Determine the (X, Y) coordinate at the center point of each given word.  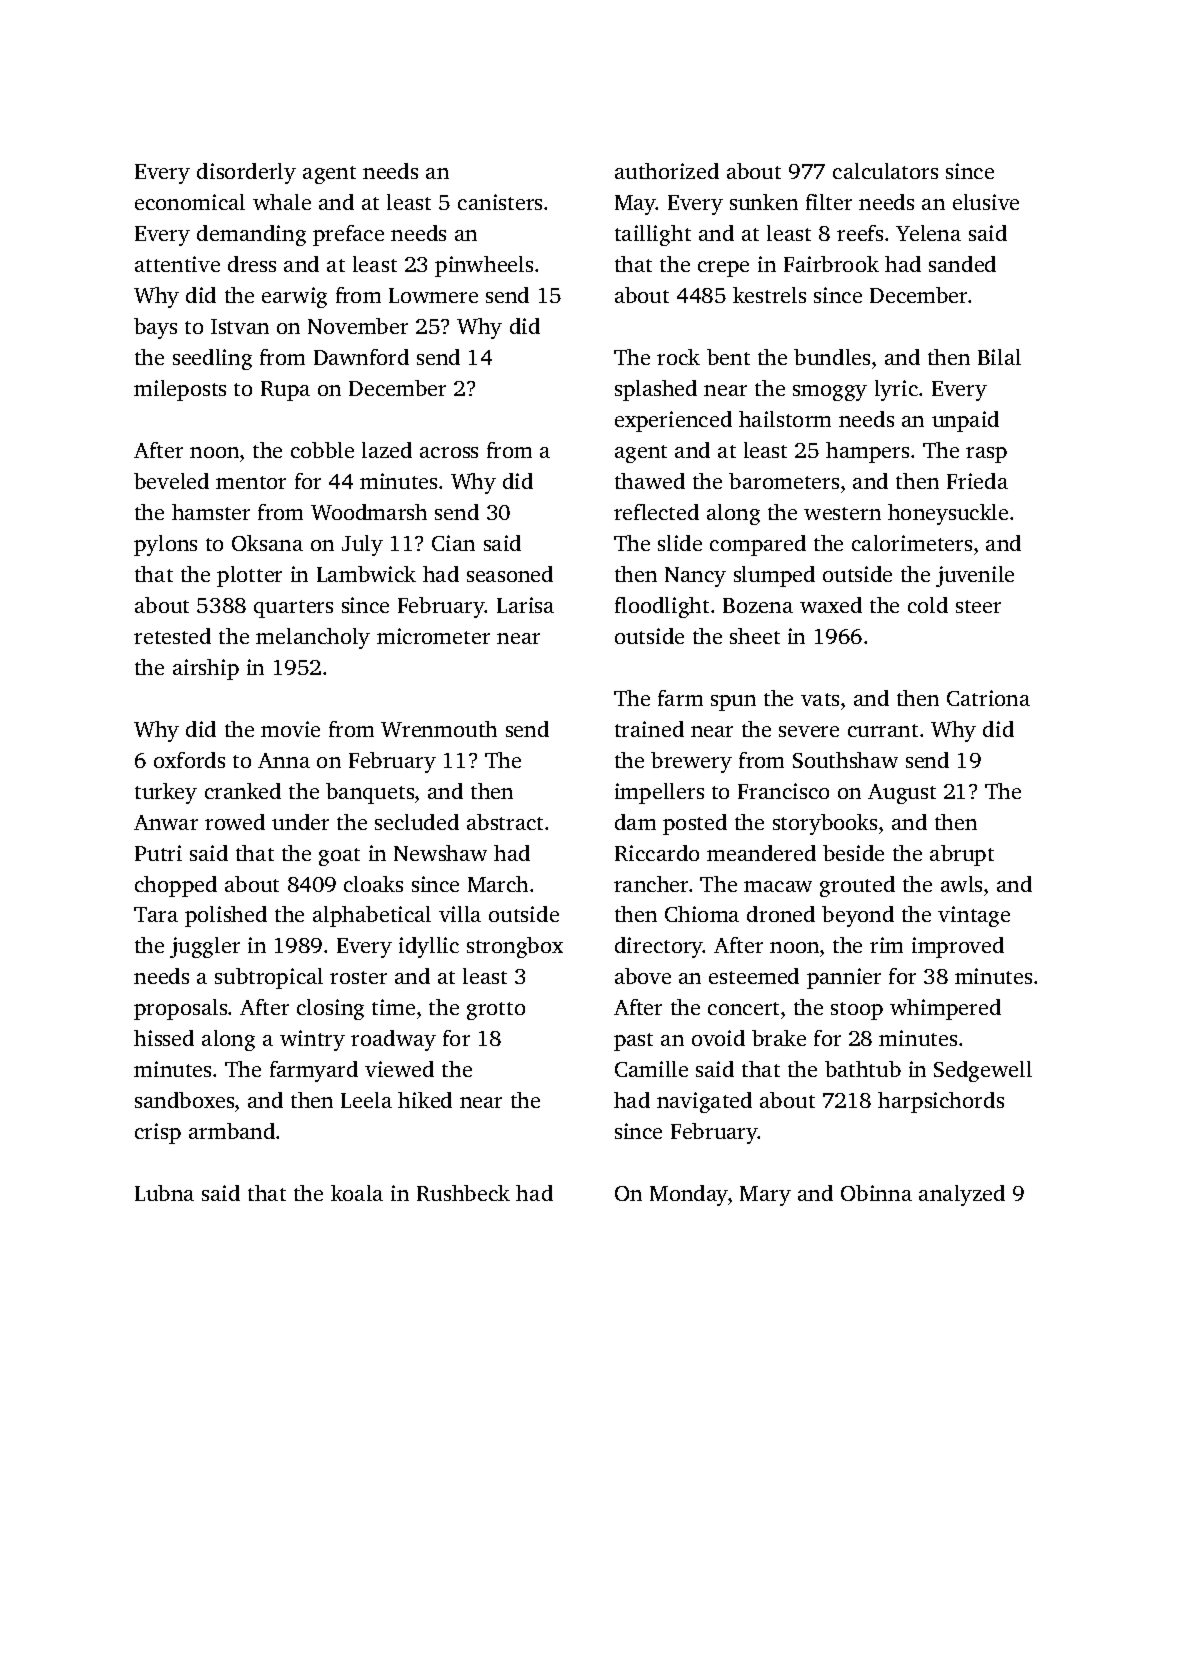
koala (357, 1193)
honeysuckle (948, 514)
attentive (177, 264)
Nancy (695, 577)
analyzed (962, 1195)
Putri (158, 853)
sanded (962, 264)
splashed (656, 390)
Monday (689, 1195)
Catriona (988, 698)
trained (649, 729)
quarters (293, 609)
